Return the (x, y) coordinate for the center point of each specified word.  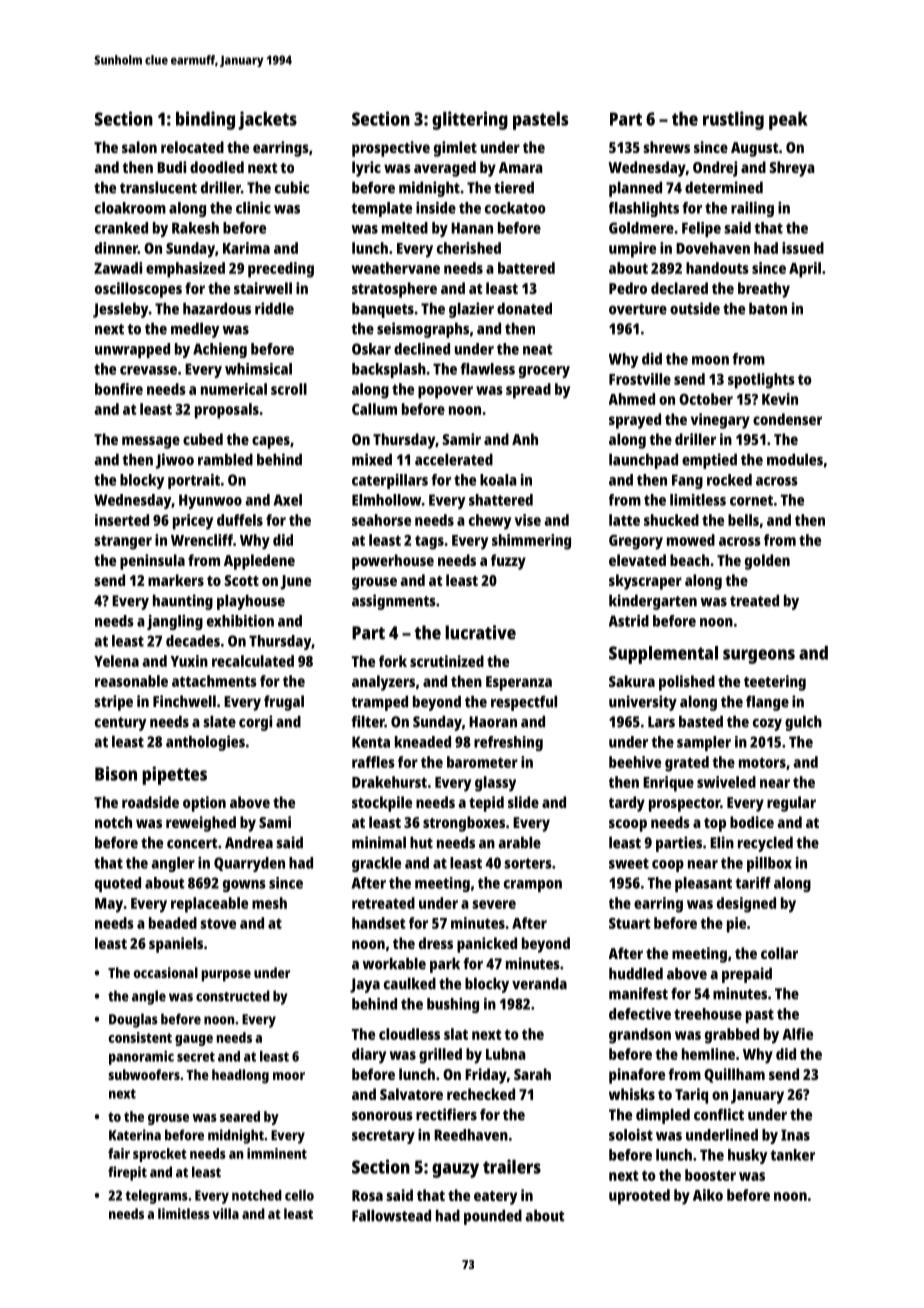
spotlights (761, 381)
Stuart (630, 923)
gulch (803, 723)
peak (788, 121)
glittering (470, 120)
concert (192, 843)
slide (523, 802)
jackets (267, 120)
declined (422, 349)
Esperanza (519, 683)
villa (225, 1213)
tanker (792, 1155)
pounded (493, 1217)
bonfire (119, 389)
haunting (183, 602)
